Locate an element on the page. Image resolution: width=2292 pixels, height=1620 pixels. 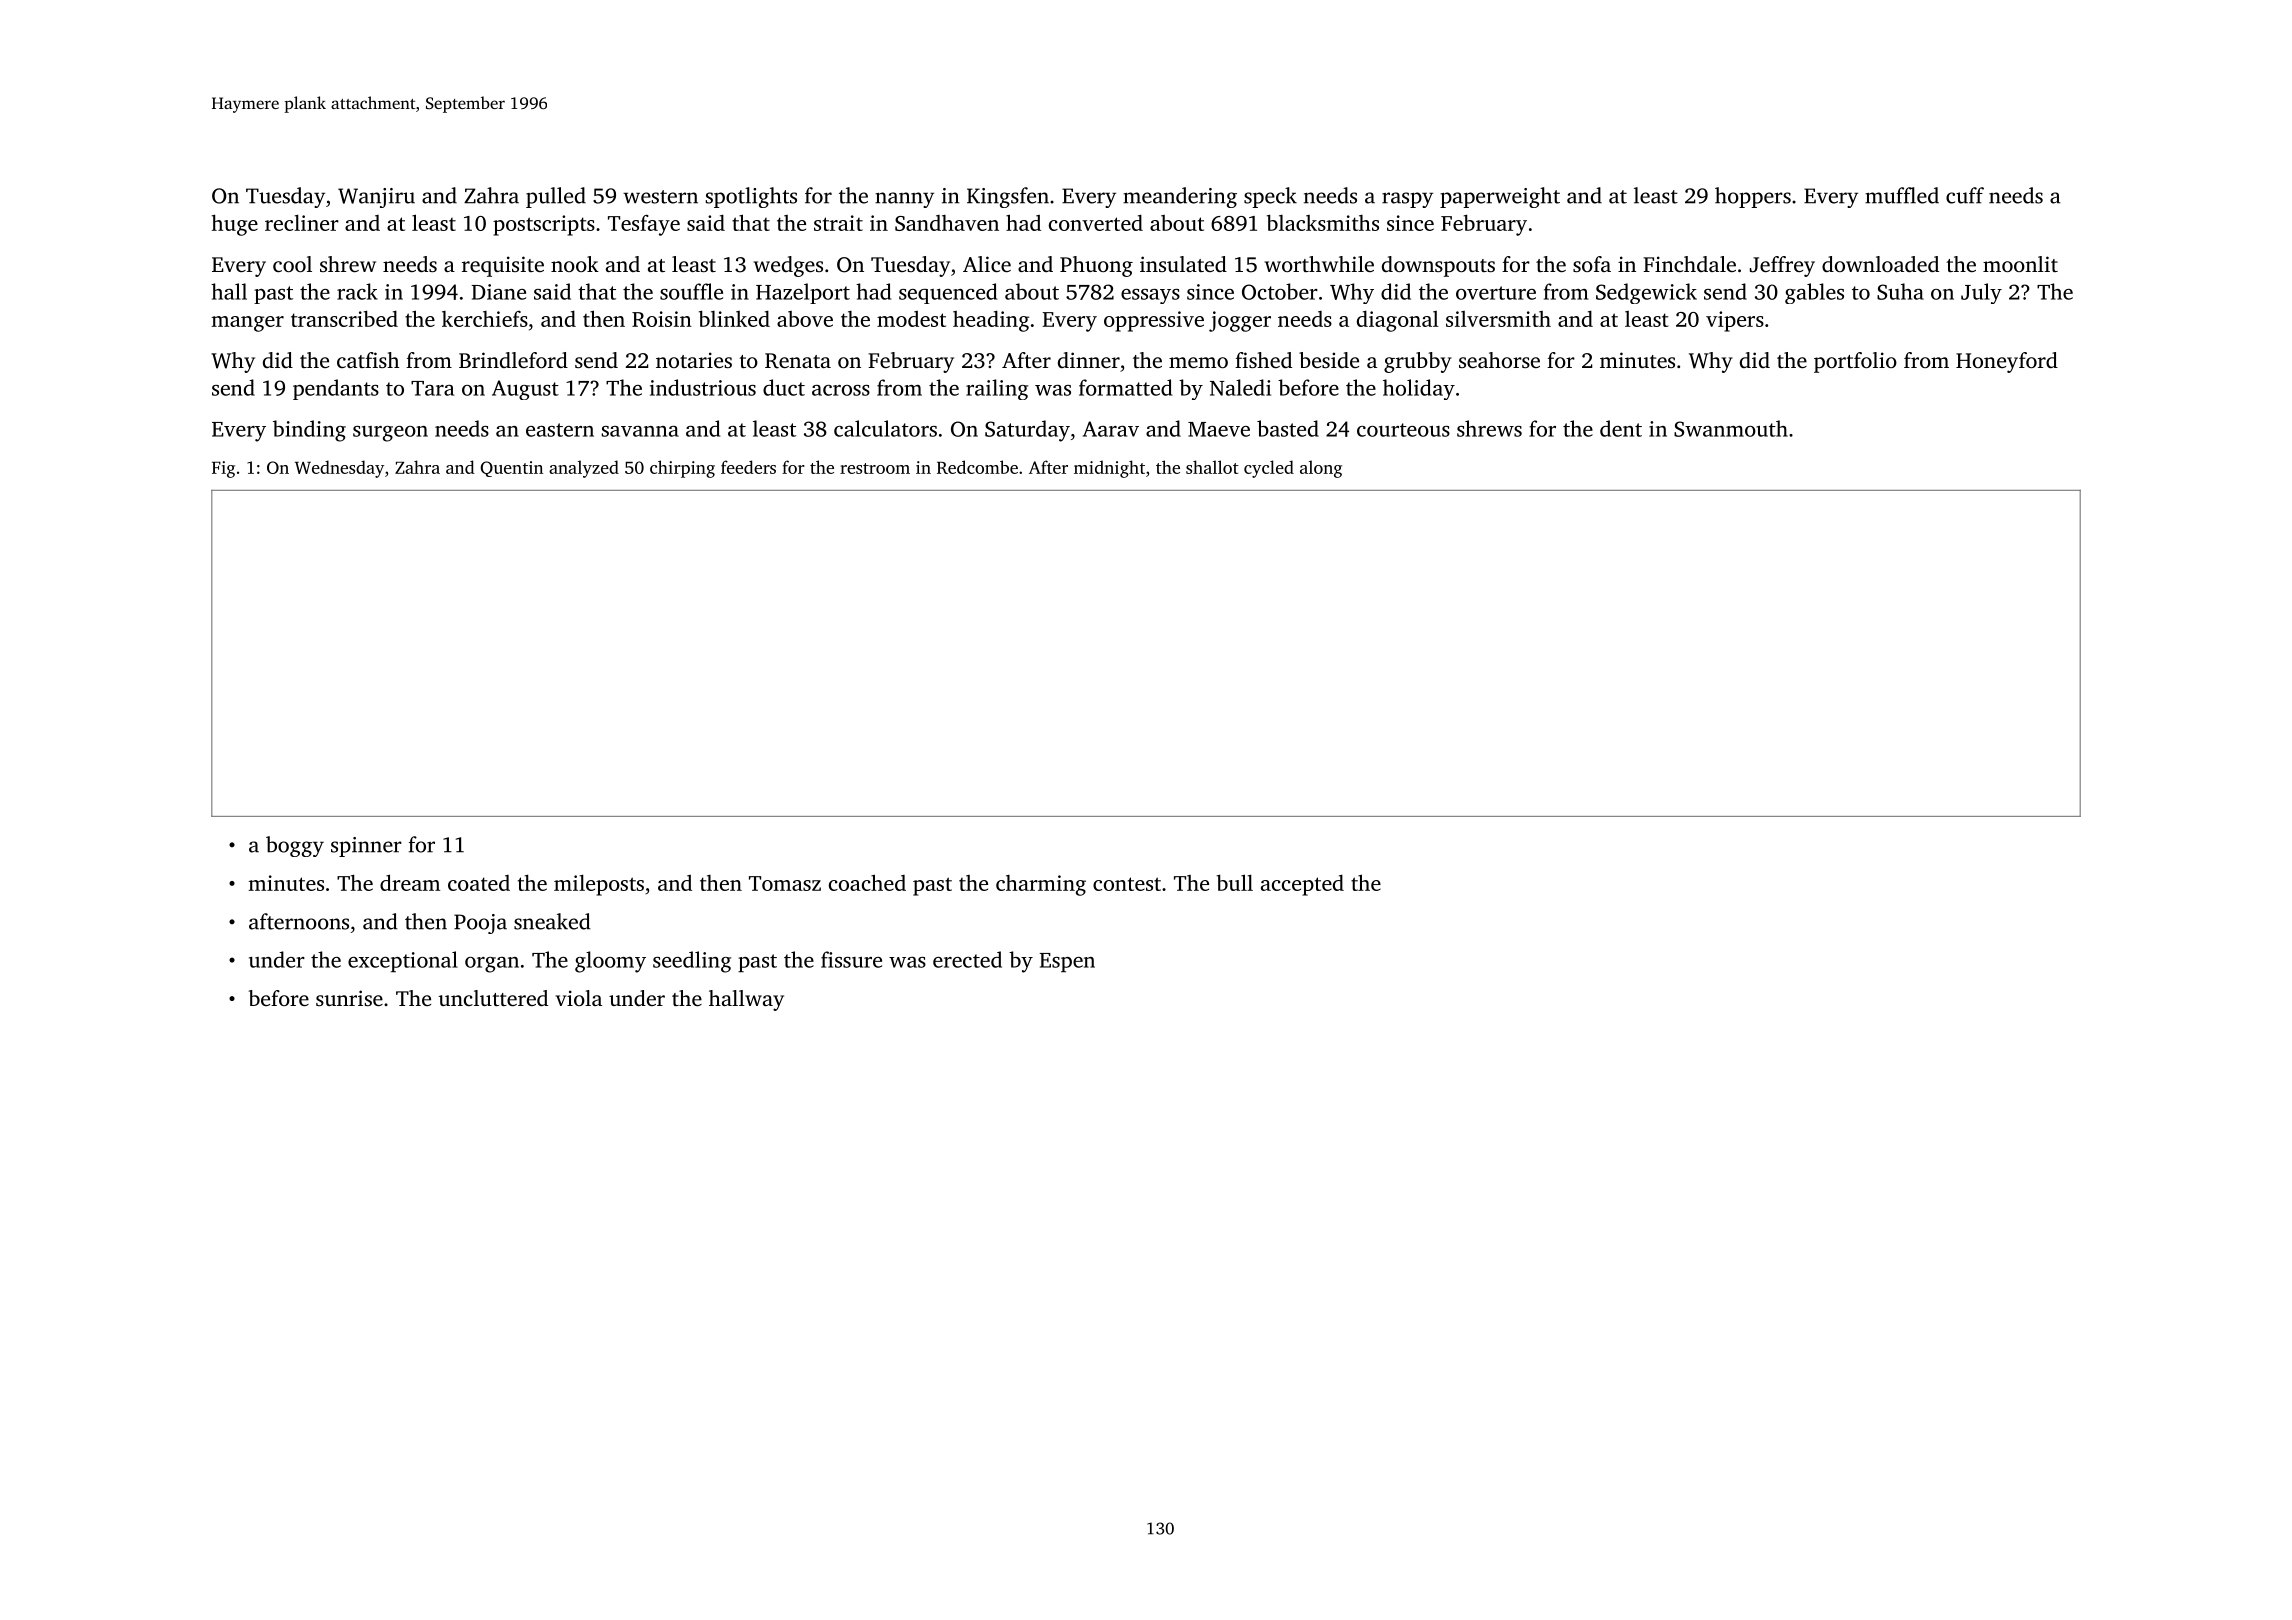
July is located at coordinates (1981, 293).
